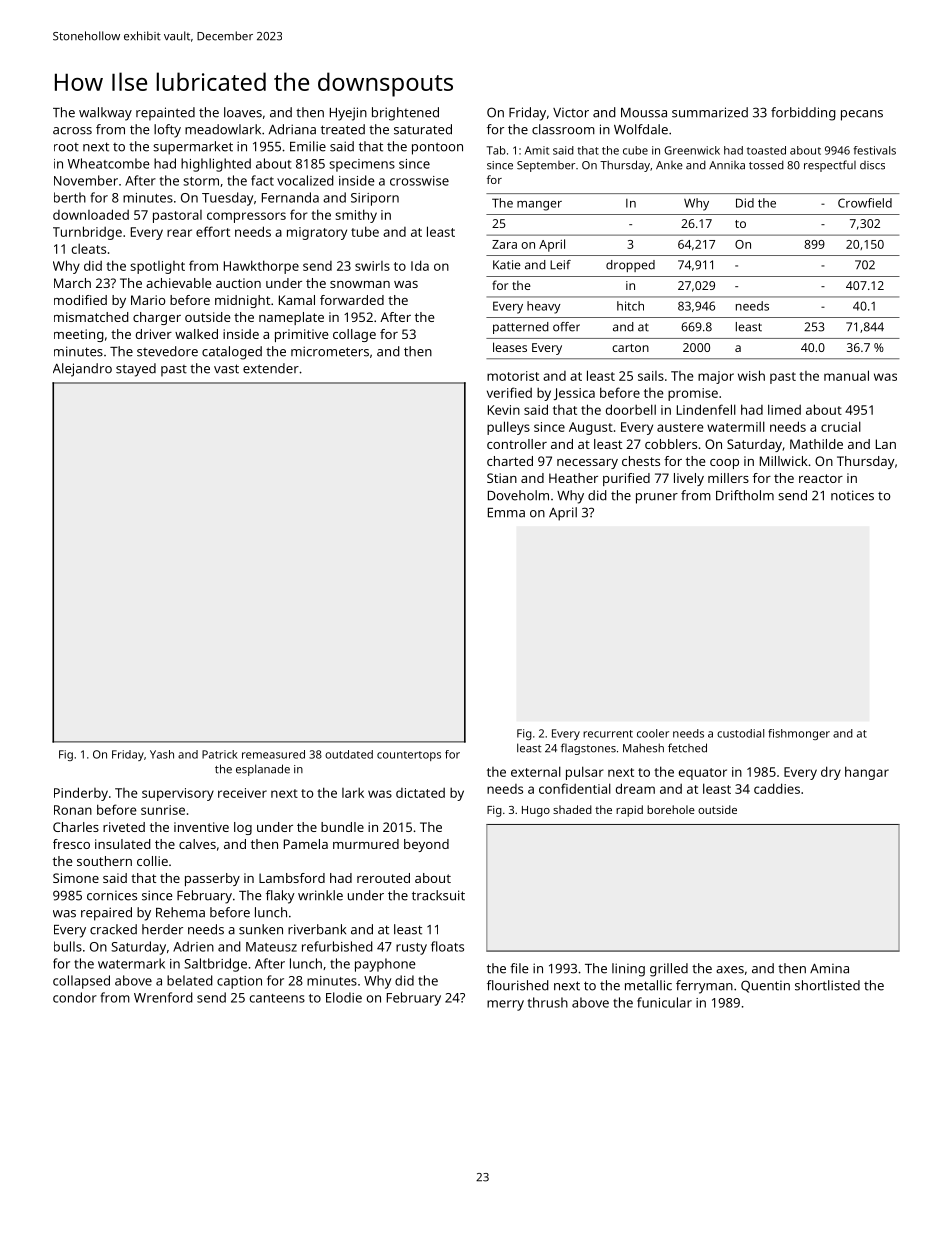  Describe the element at coordinates (513, 376) in the screenshot. I see `motorist` at that location.
